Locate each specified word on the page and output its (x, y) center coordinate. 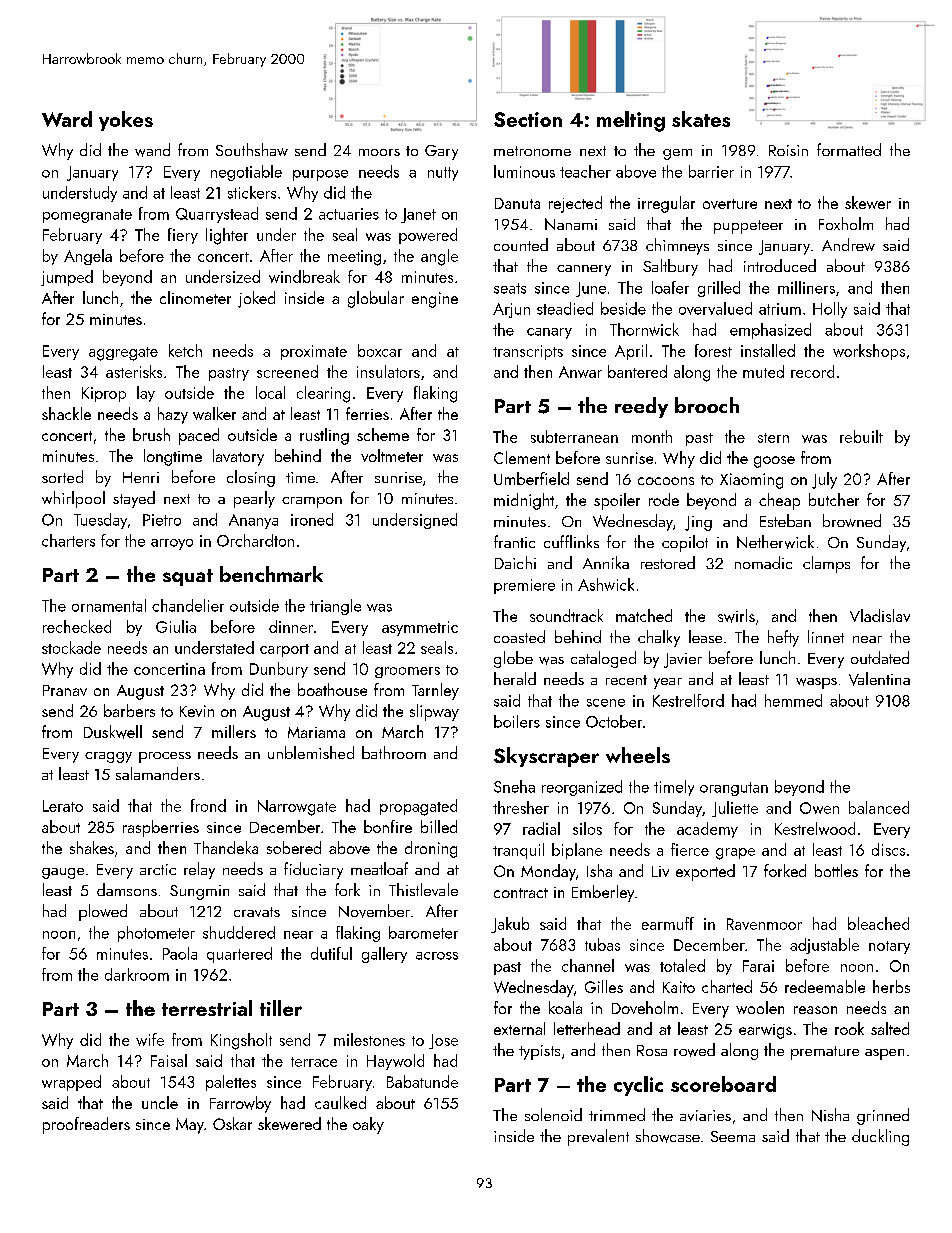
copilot (685, 543)
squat (188, 577)
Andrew (848, 244)
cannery (584, 270)
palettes (231, 1083)
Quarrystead (217, 215)
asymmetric (420, 628)
